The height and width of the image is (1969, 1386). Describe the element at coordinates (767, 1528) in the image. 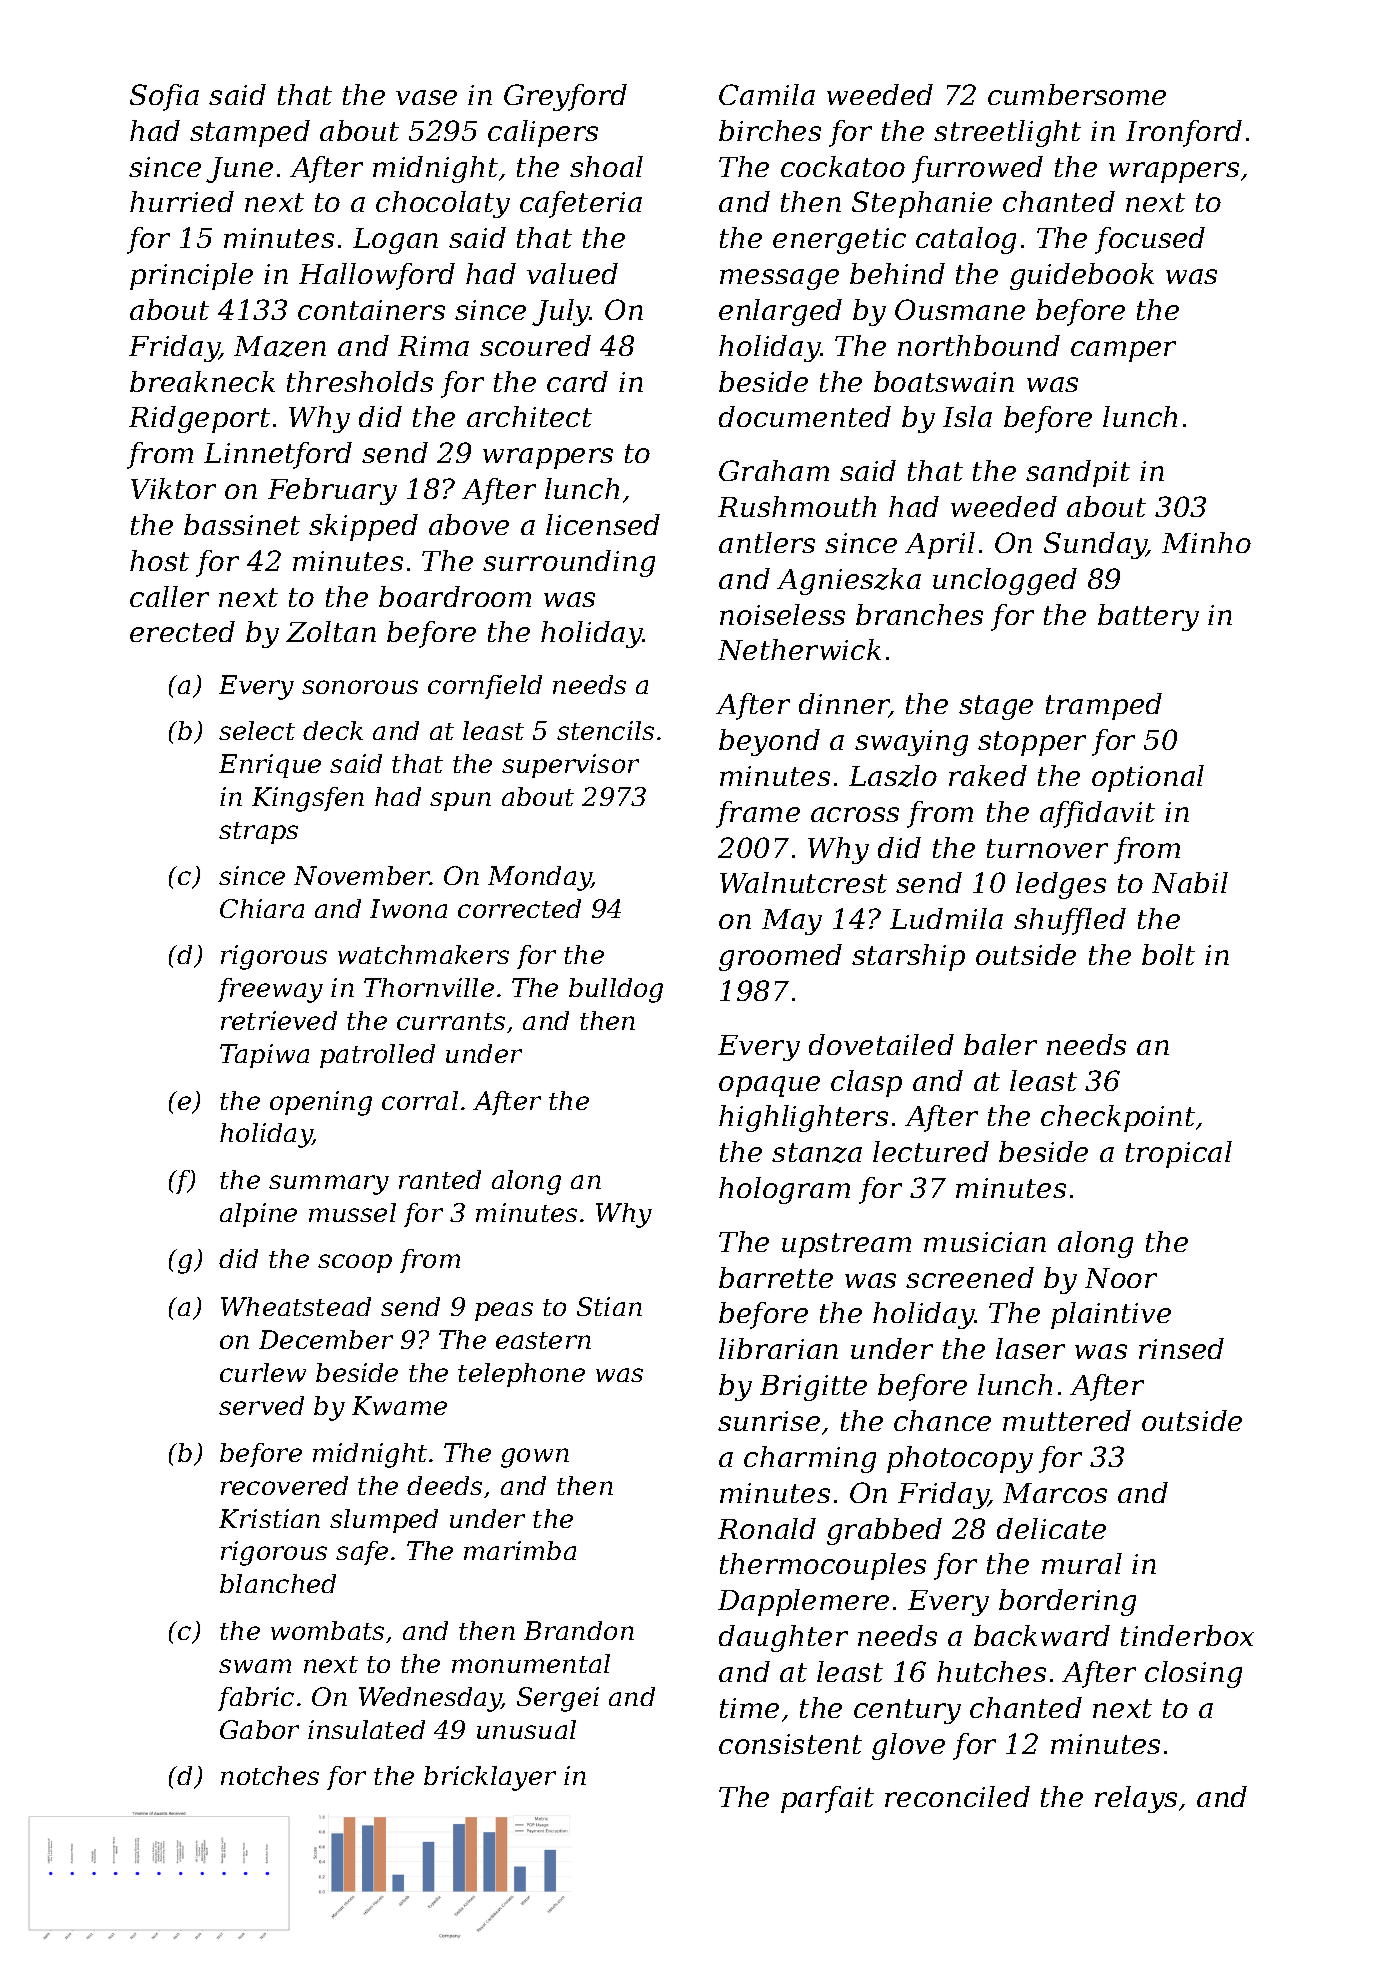

I see `Ronald` at that location.
